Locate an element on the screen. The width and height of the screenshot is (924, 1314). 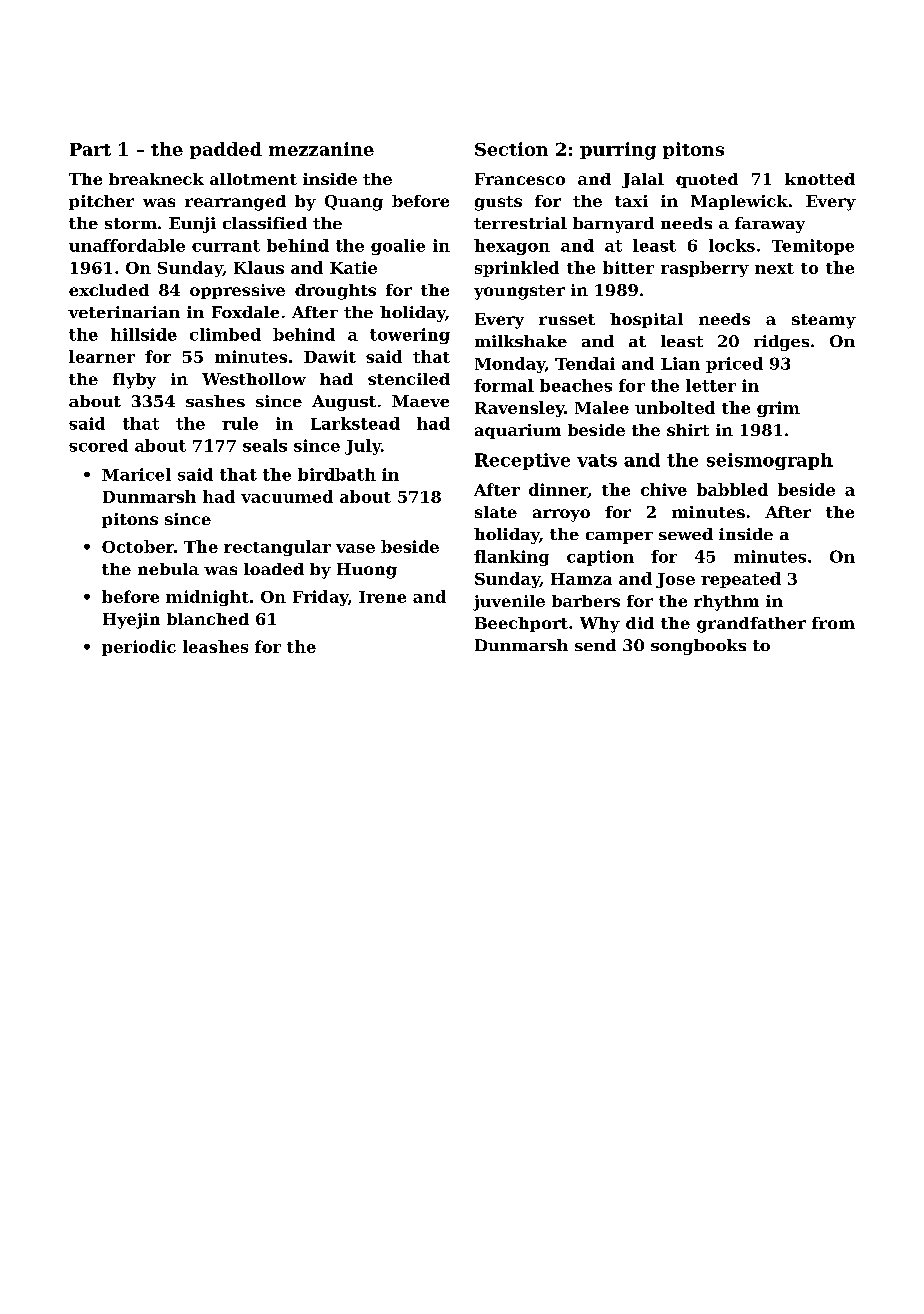
Friday is located at coordinates (320, 598).
